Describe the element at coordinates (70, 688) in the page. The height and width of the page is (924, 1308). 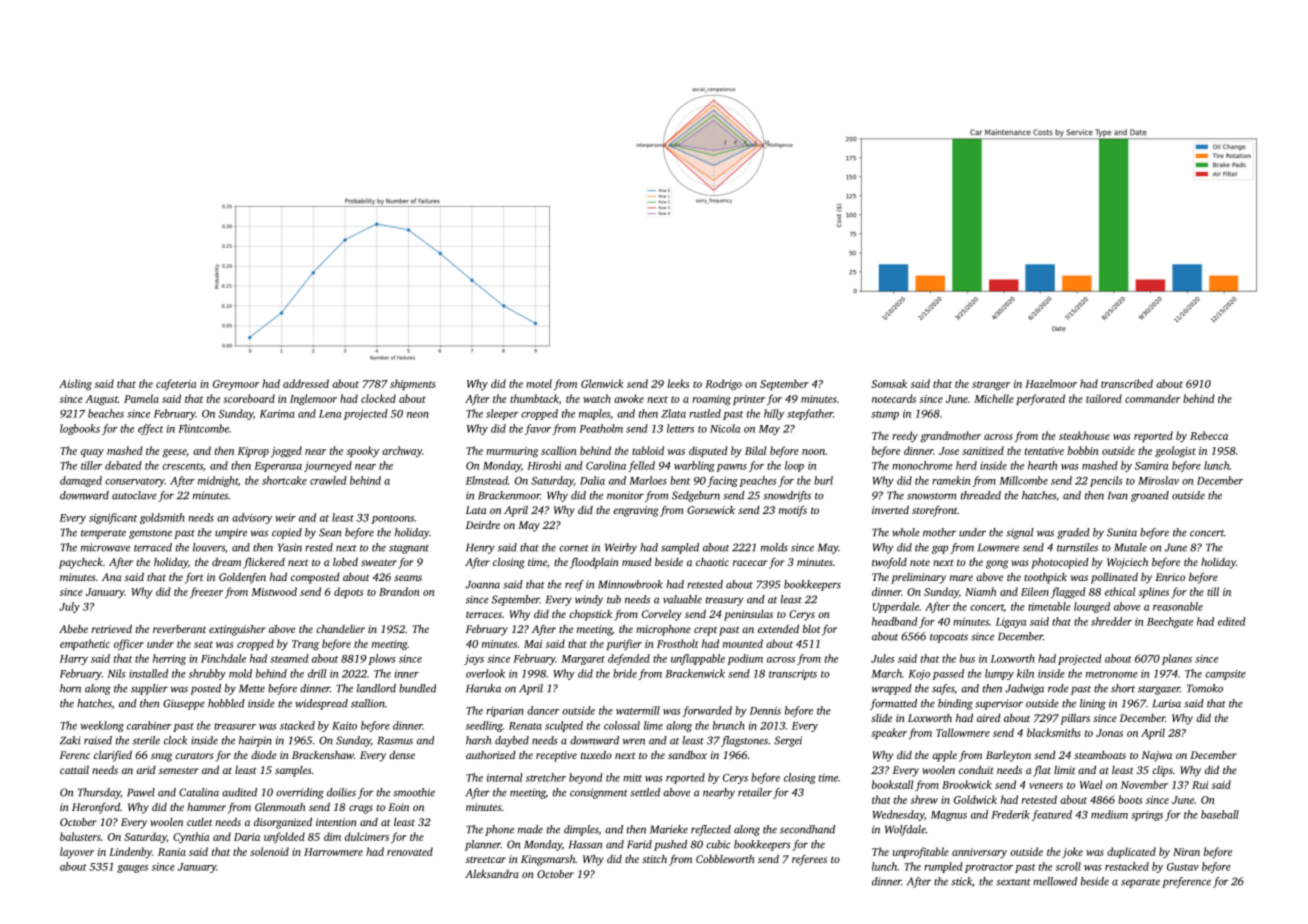
I see `horn` at that location.
